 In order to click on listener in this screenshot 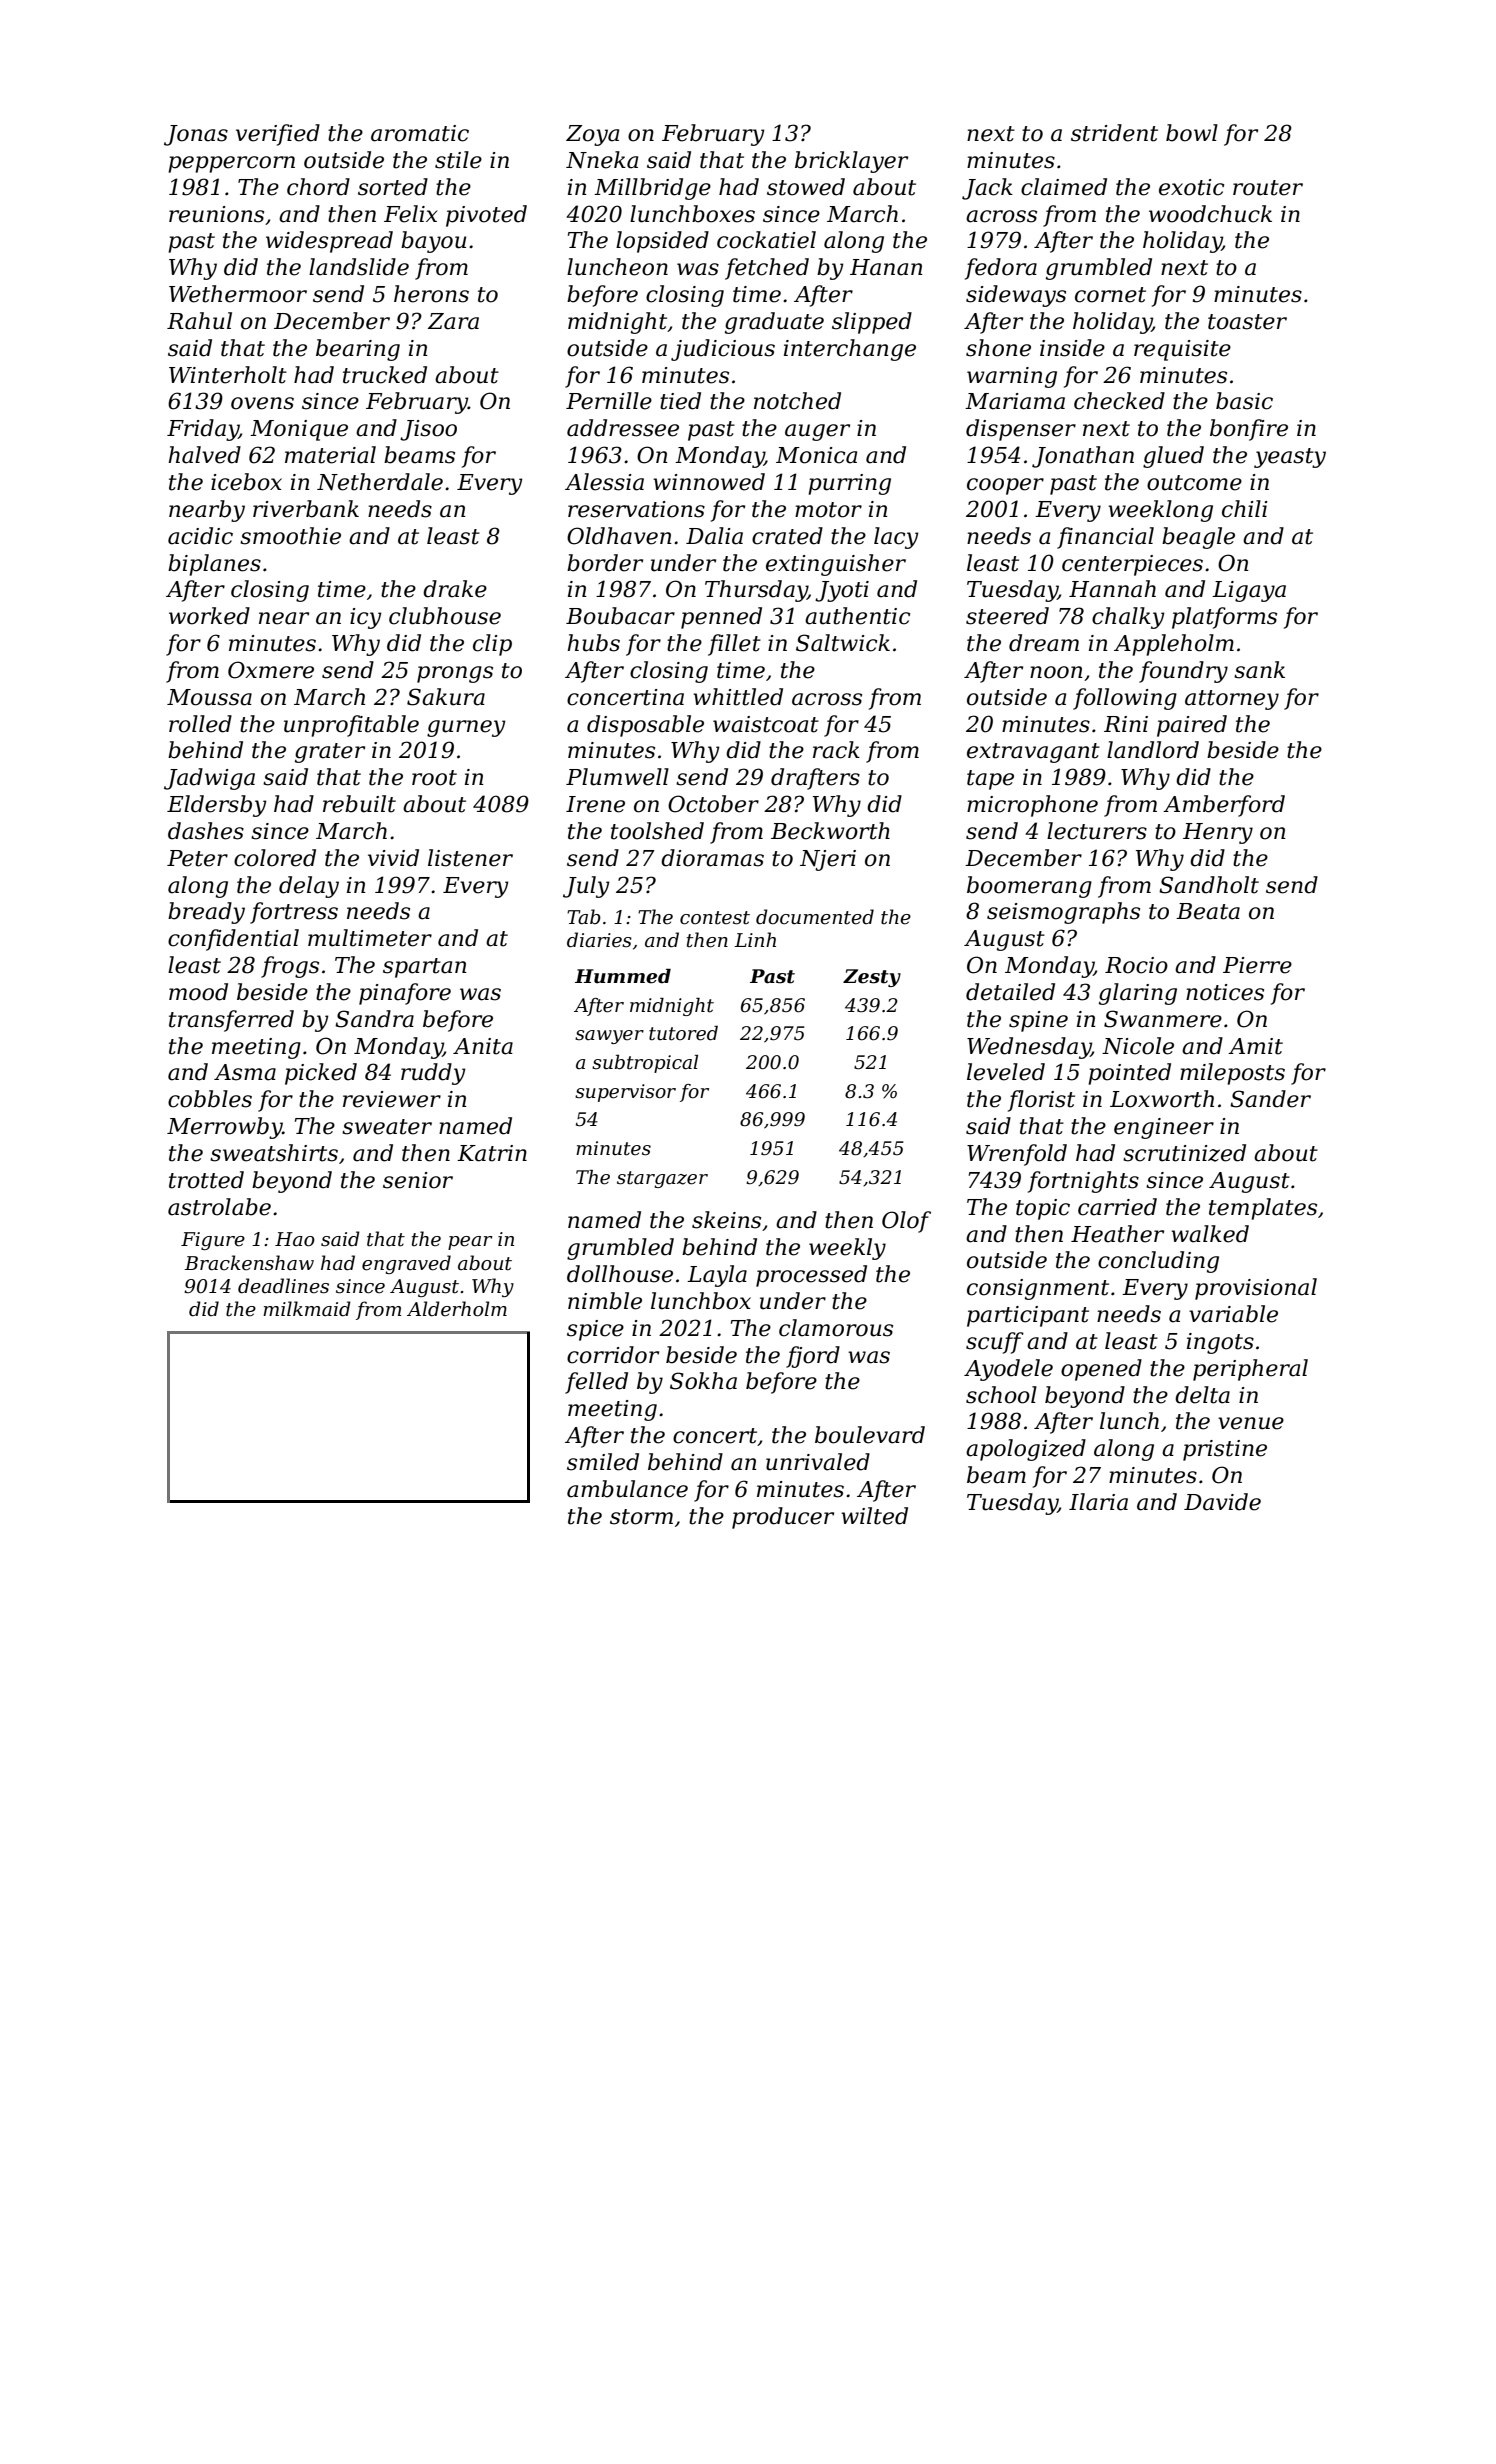, I will do `click(470, 858)`.
